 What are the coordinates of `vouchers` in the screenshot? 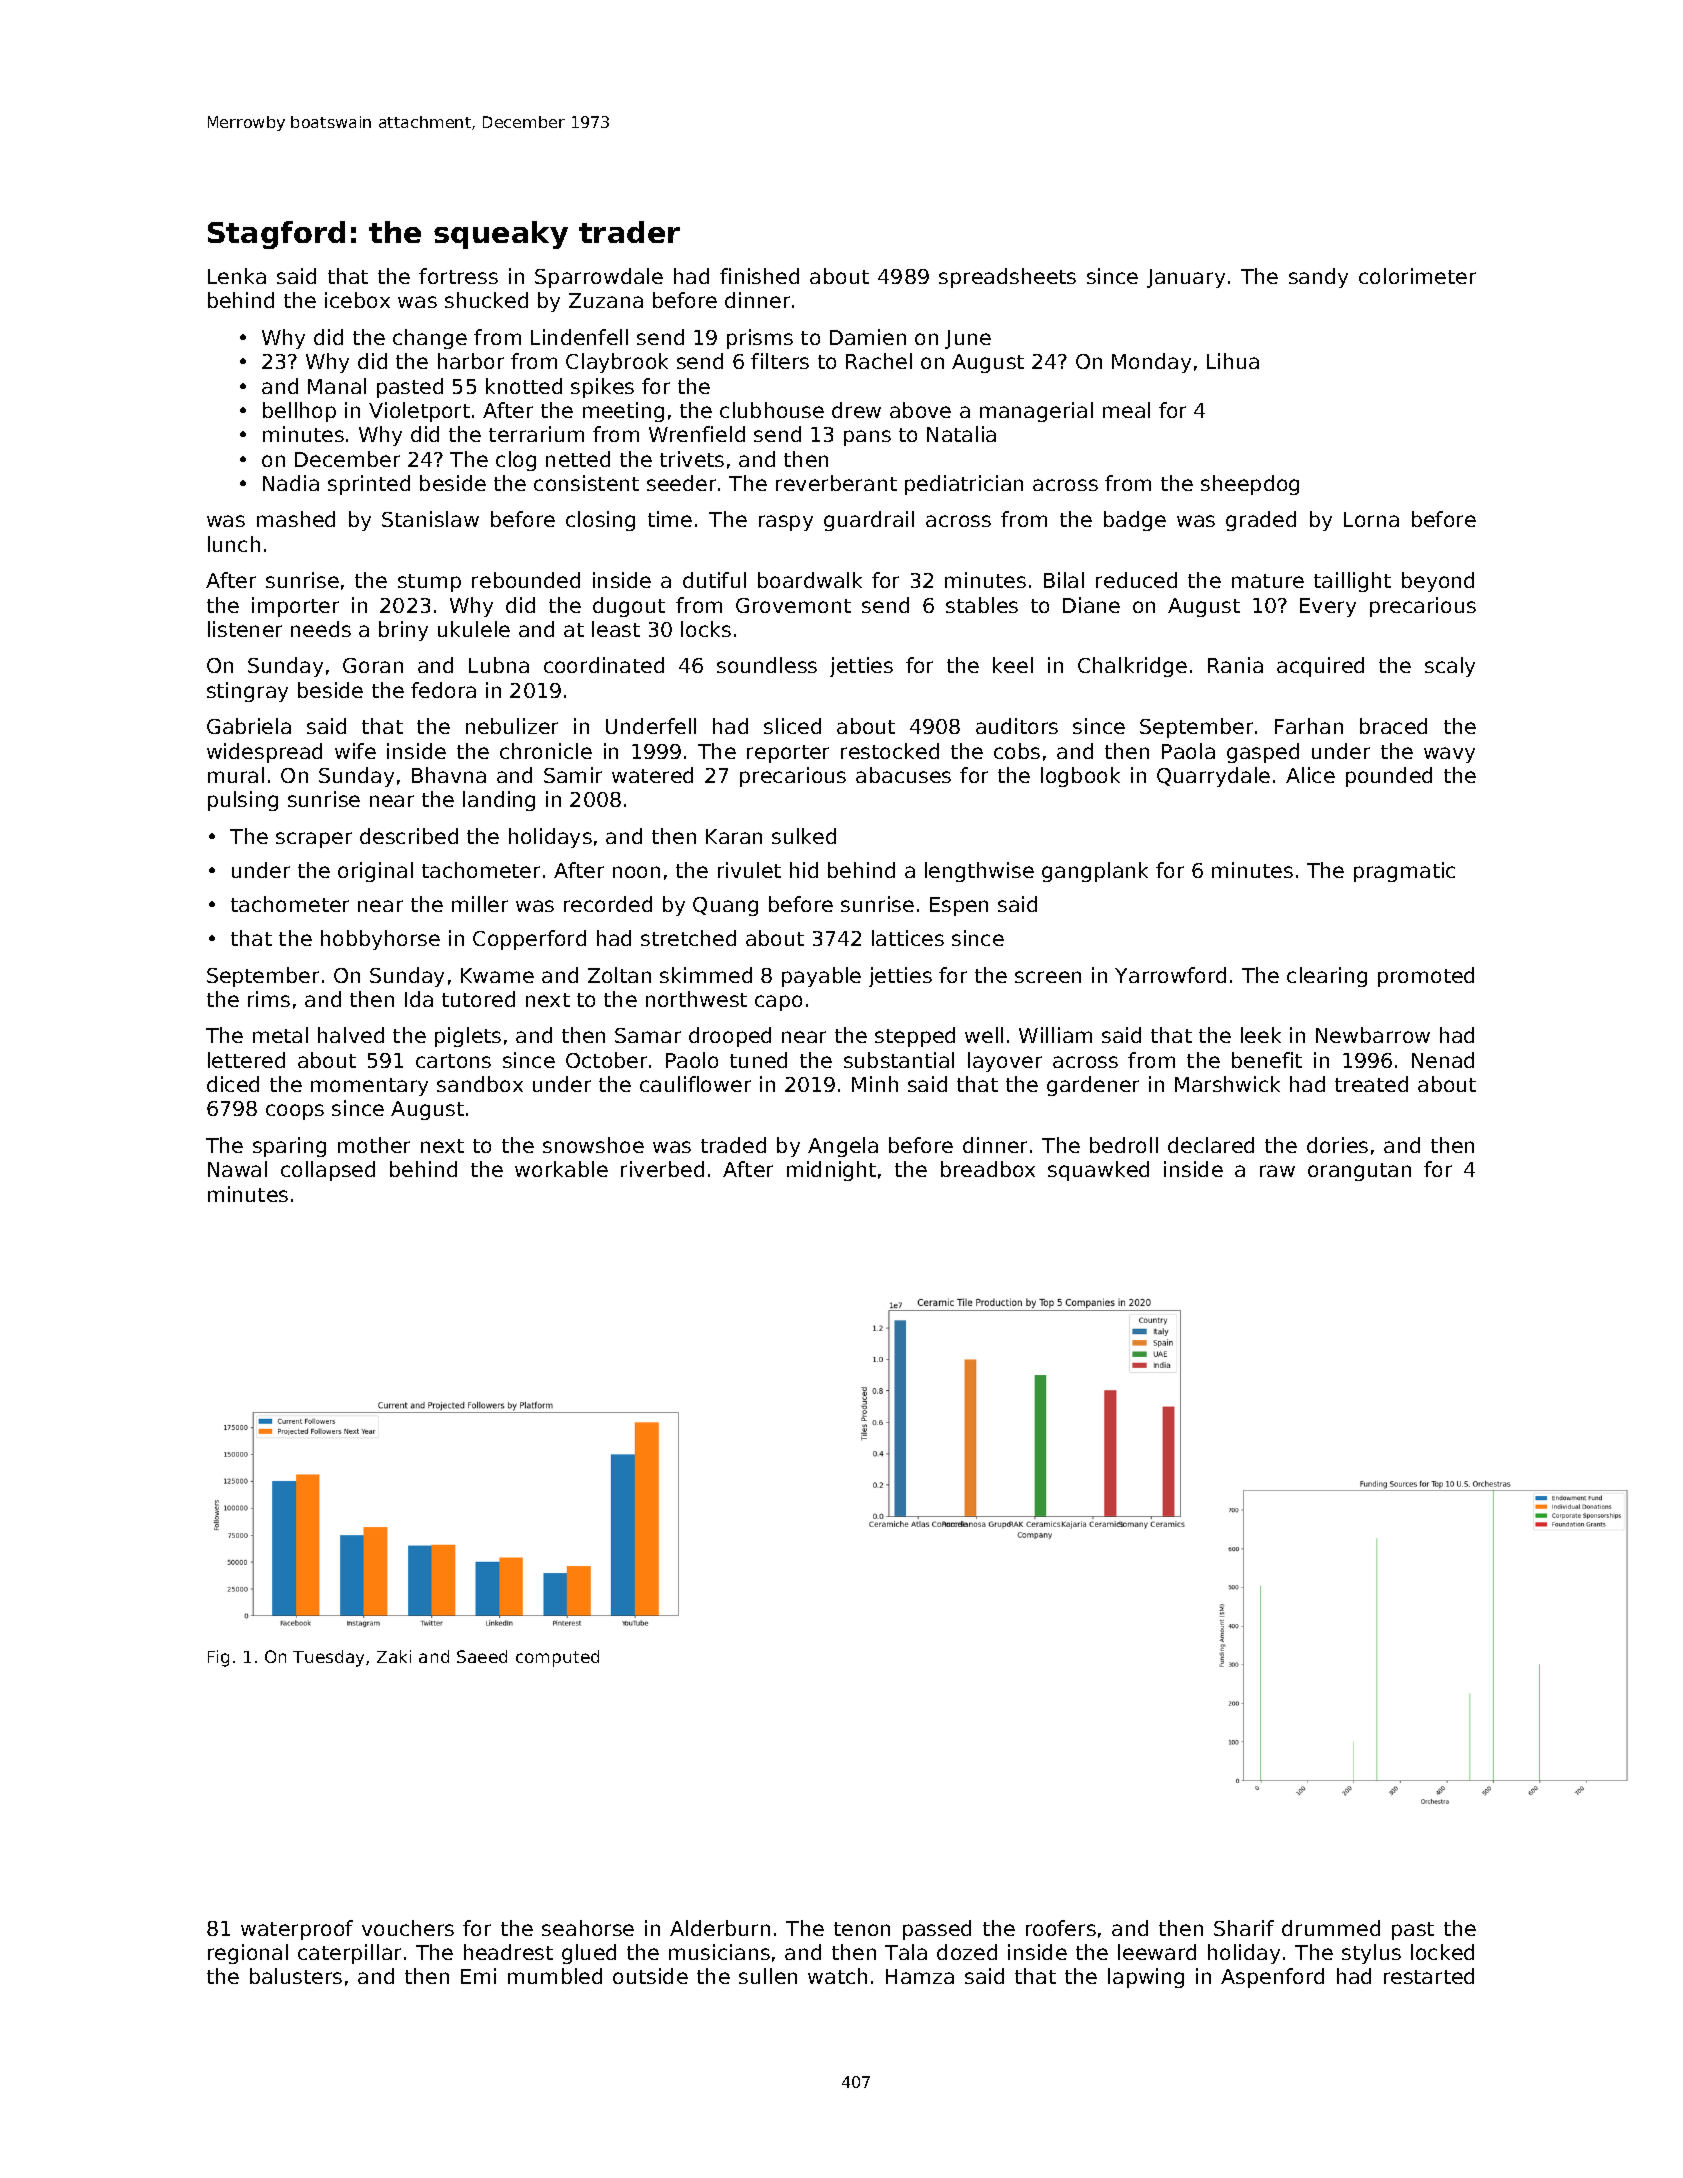 It's located at (408, 1928).
